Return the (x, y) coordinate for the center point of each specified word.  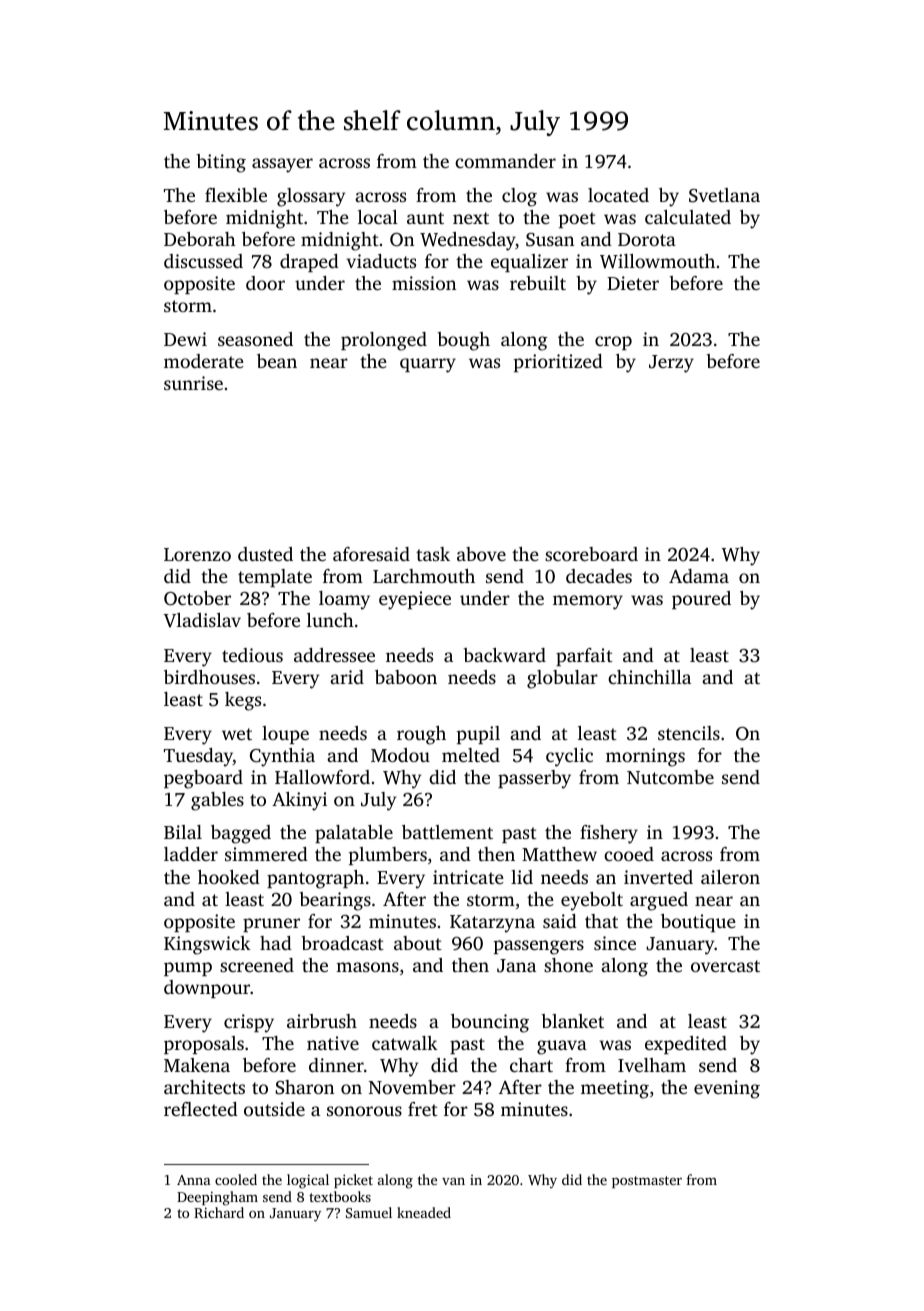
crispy (249, 1023)
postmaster (647, 1182)
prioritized (558, 363)
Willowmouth (657, 261)
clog (519, 197)
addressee (334, 655)
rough (421, 735)
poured (701, 600)
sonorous (364, 1111)
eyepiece (415, 600)
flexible (236, 195)
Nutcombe (670, 777)
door (265, 283)
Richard (219, 1212)
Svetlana (724, 195)
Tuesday (198, 757)
